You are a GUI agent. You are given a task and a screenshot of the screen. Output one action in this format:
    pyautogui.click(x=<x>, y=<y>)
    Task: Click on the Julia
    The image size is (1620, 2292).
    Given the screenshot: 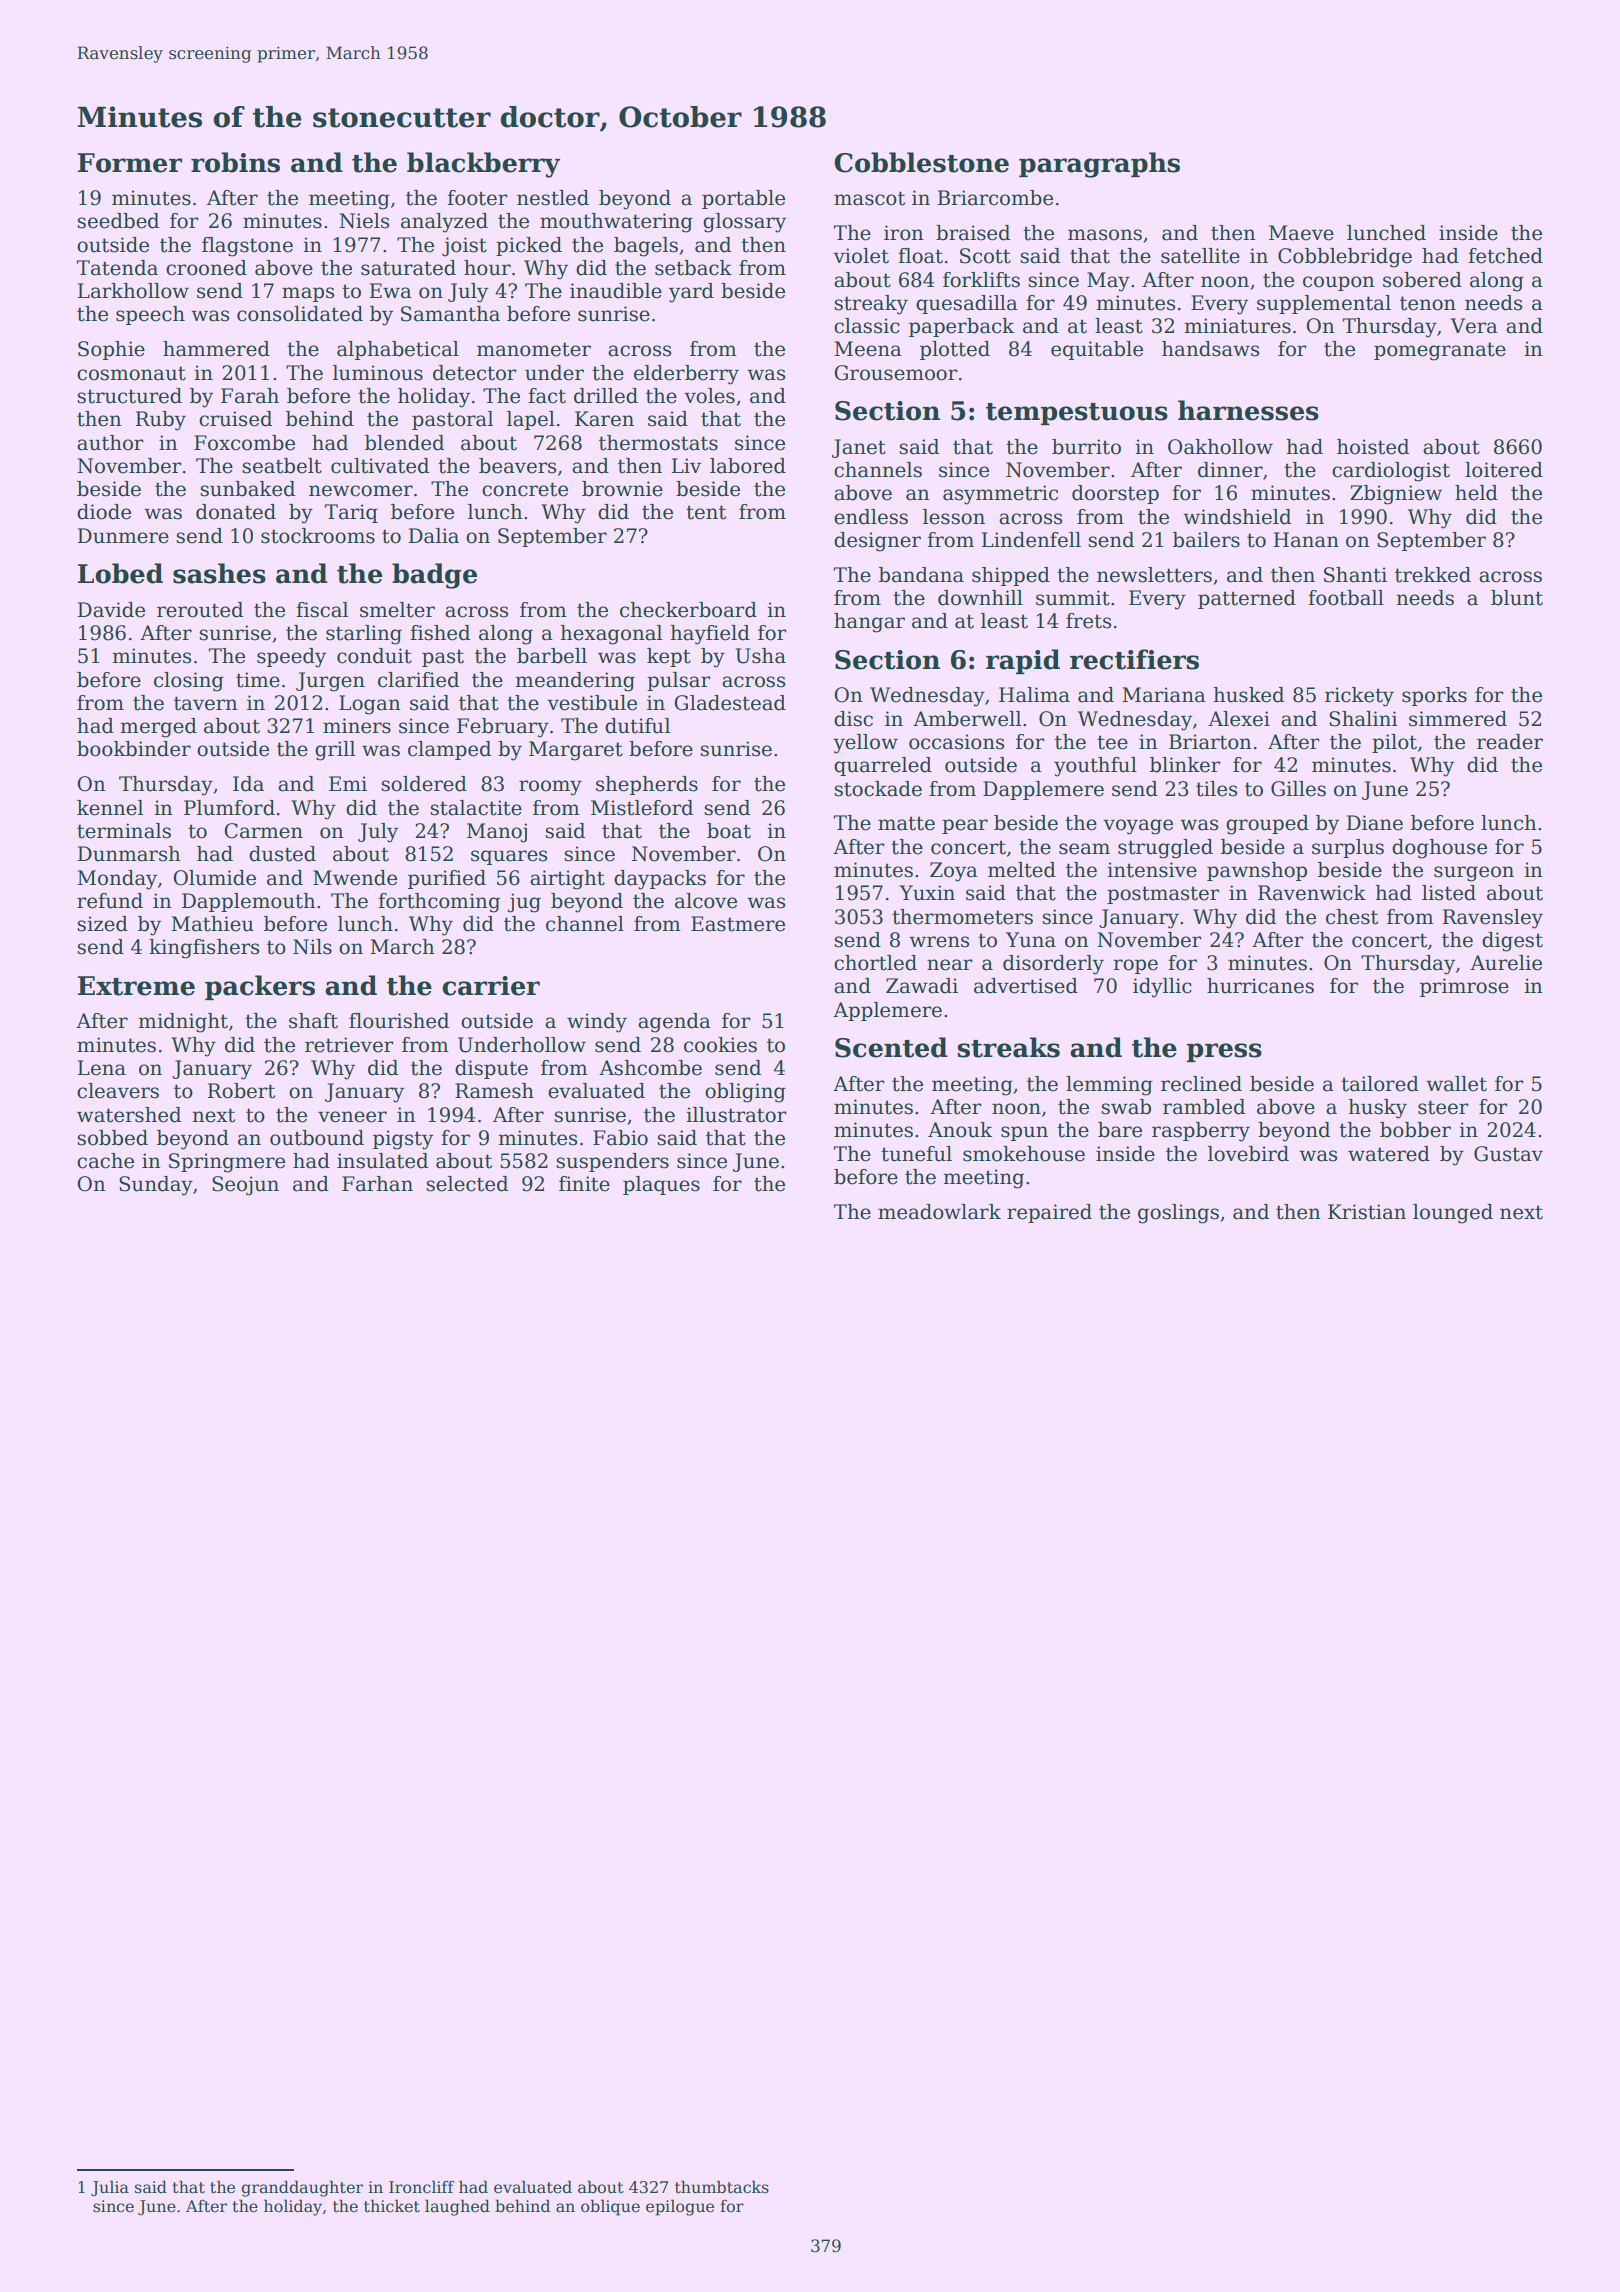 What is the action you would take?
    pyautogui.click(x=110, y=2188)
